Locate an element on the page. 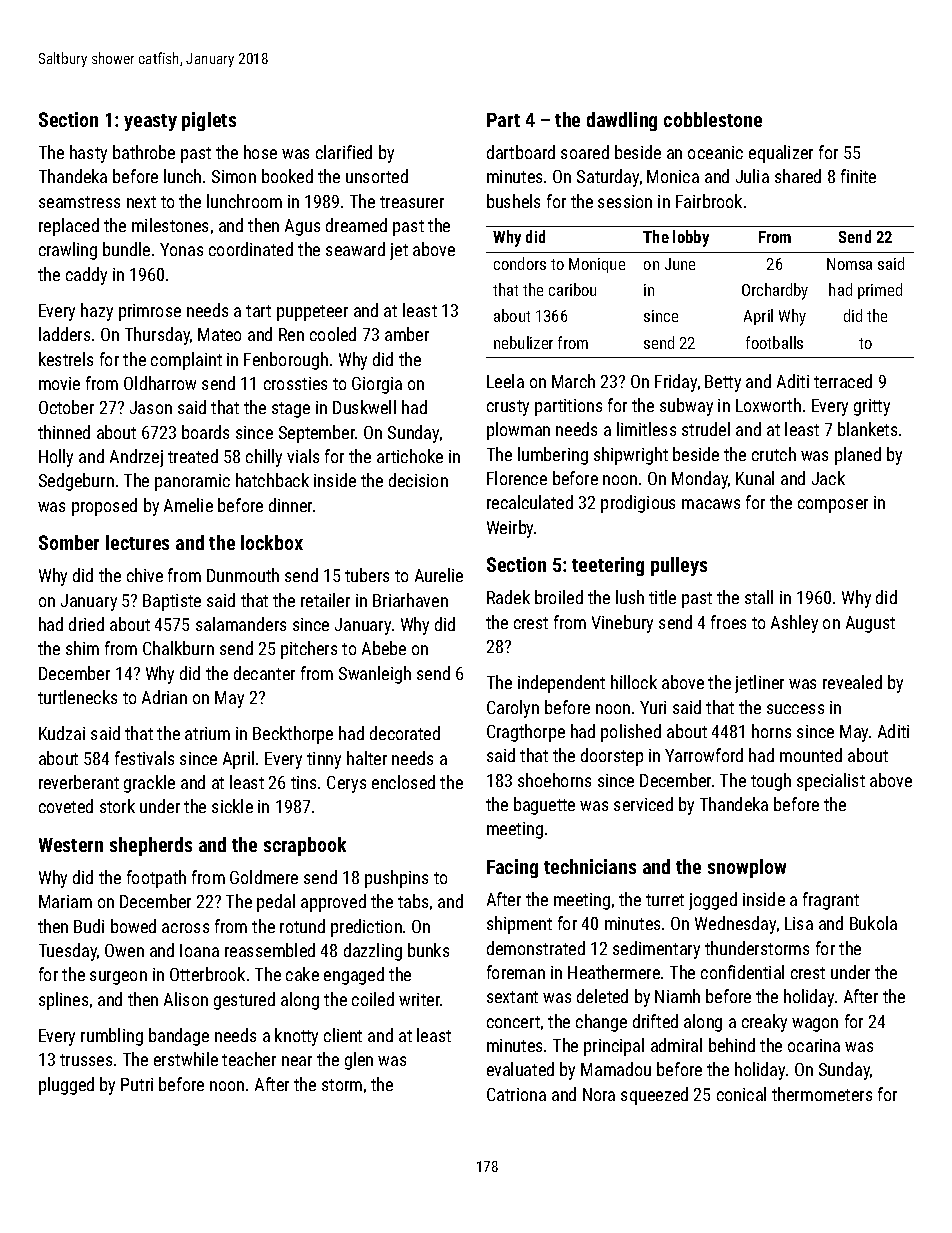 The height and width of the page is (1233, 952). teetering is located at coordinates (608, 566).
